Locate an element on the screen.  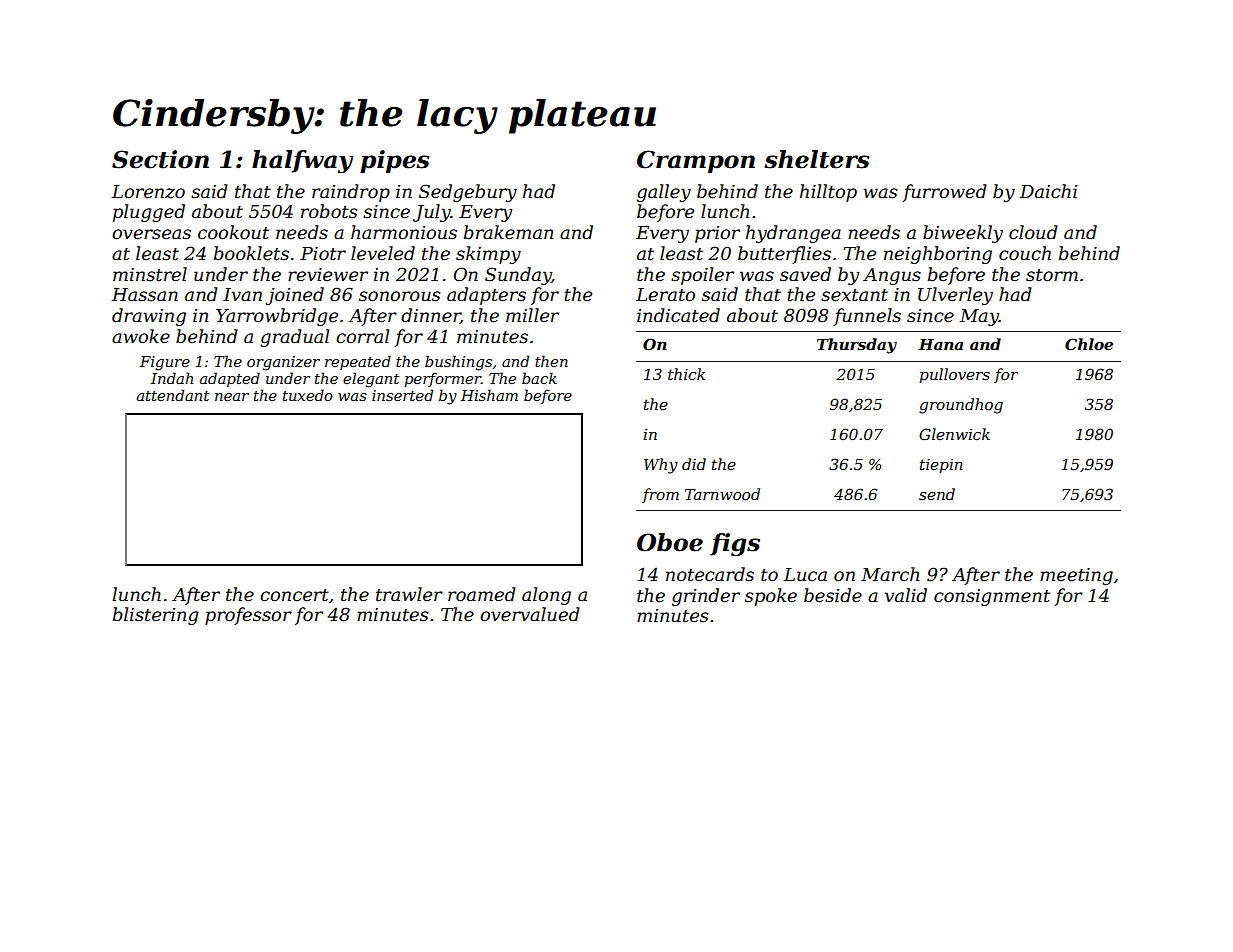
Why is located at coordinates (661, 466).
